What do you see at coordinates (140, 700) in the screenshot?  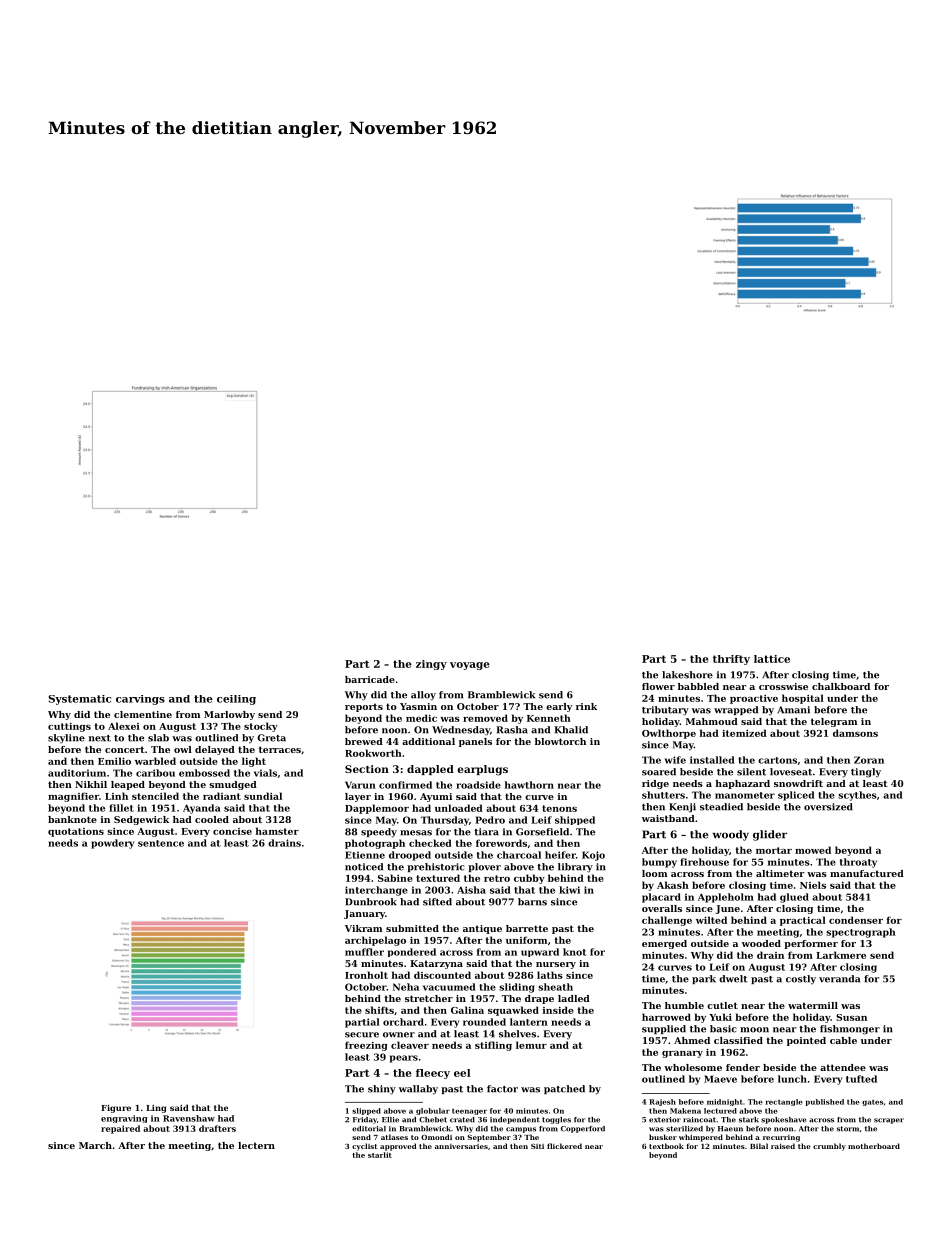 I see `carvings` at bounding box center [140, 700].
